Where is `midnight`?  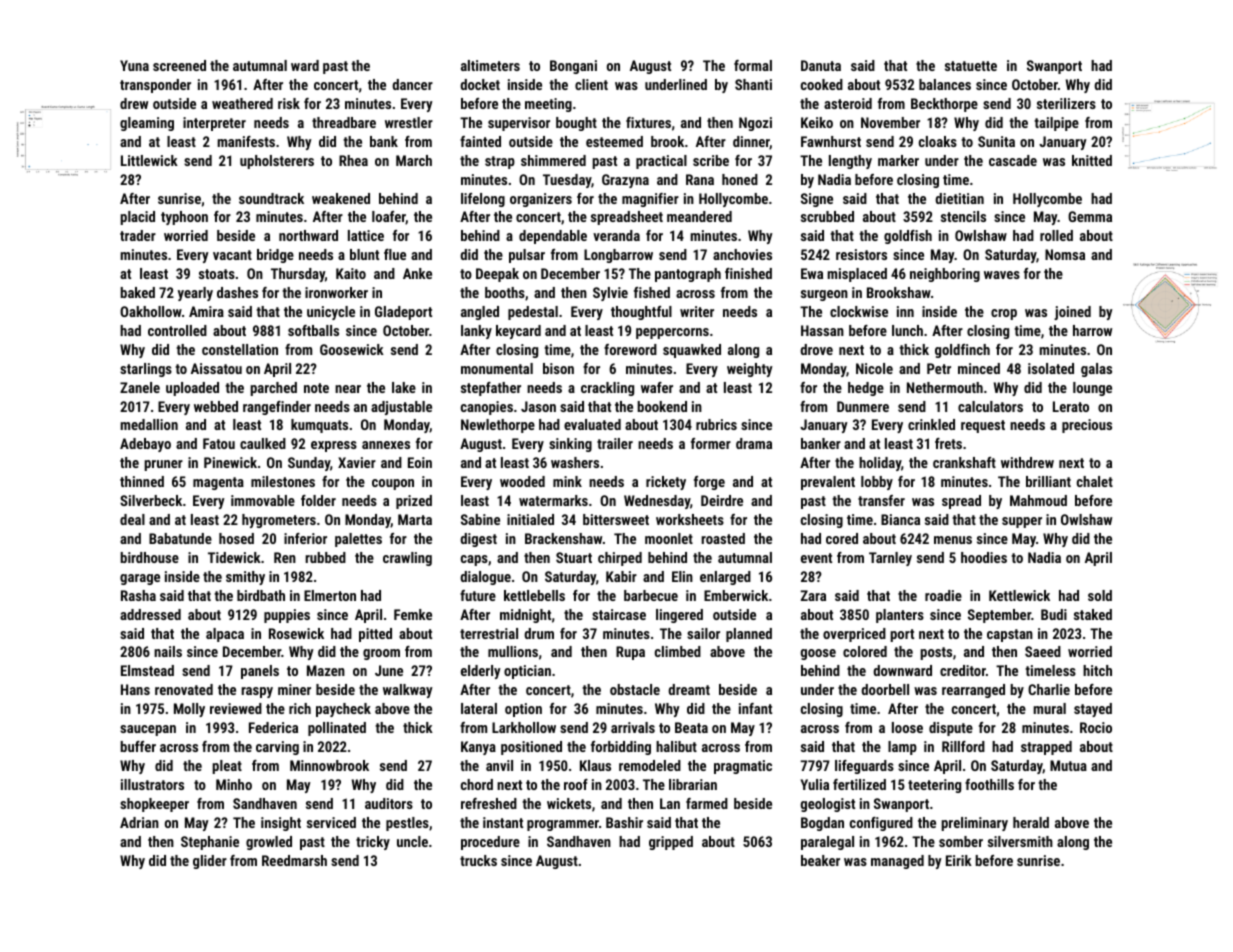
midnight is located at coordinates (525, 616).
